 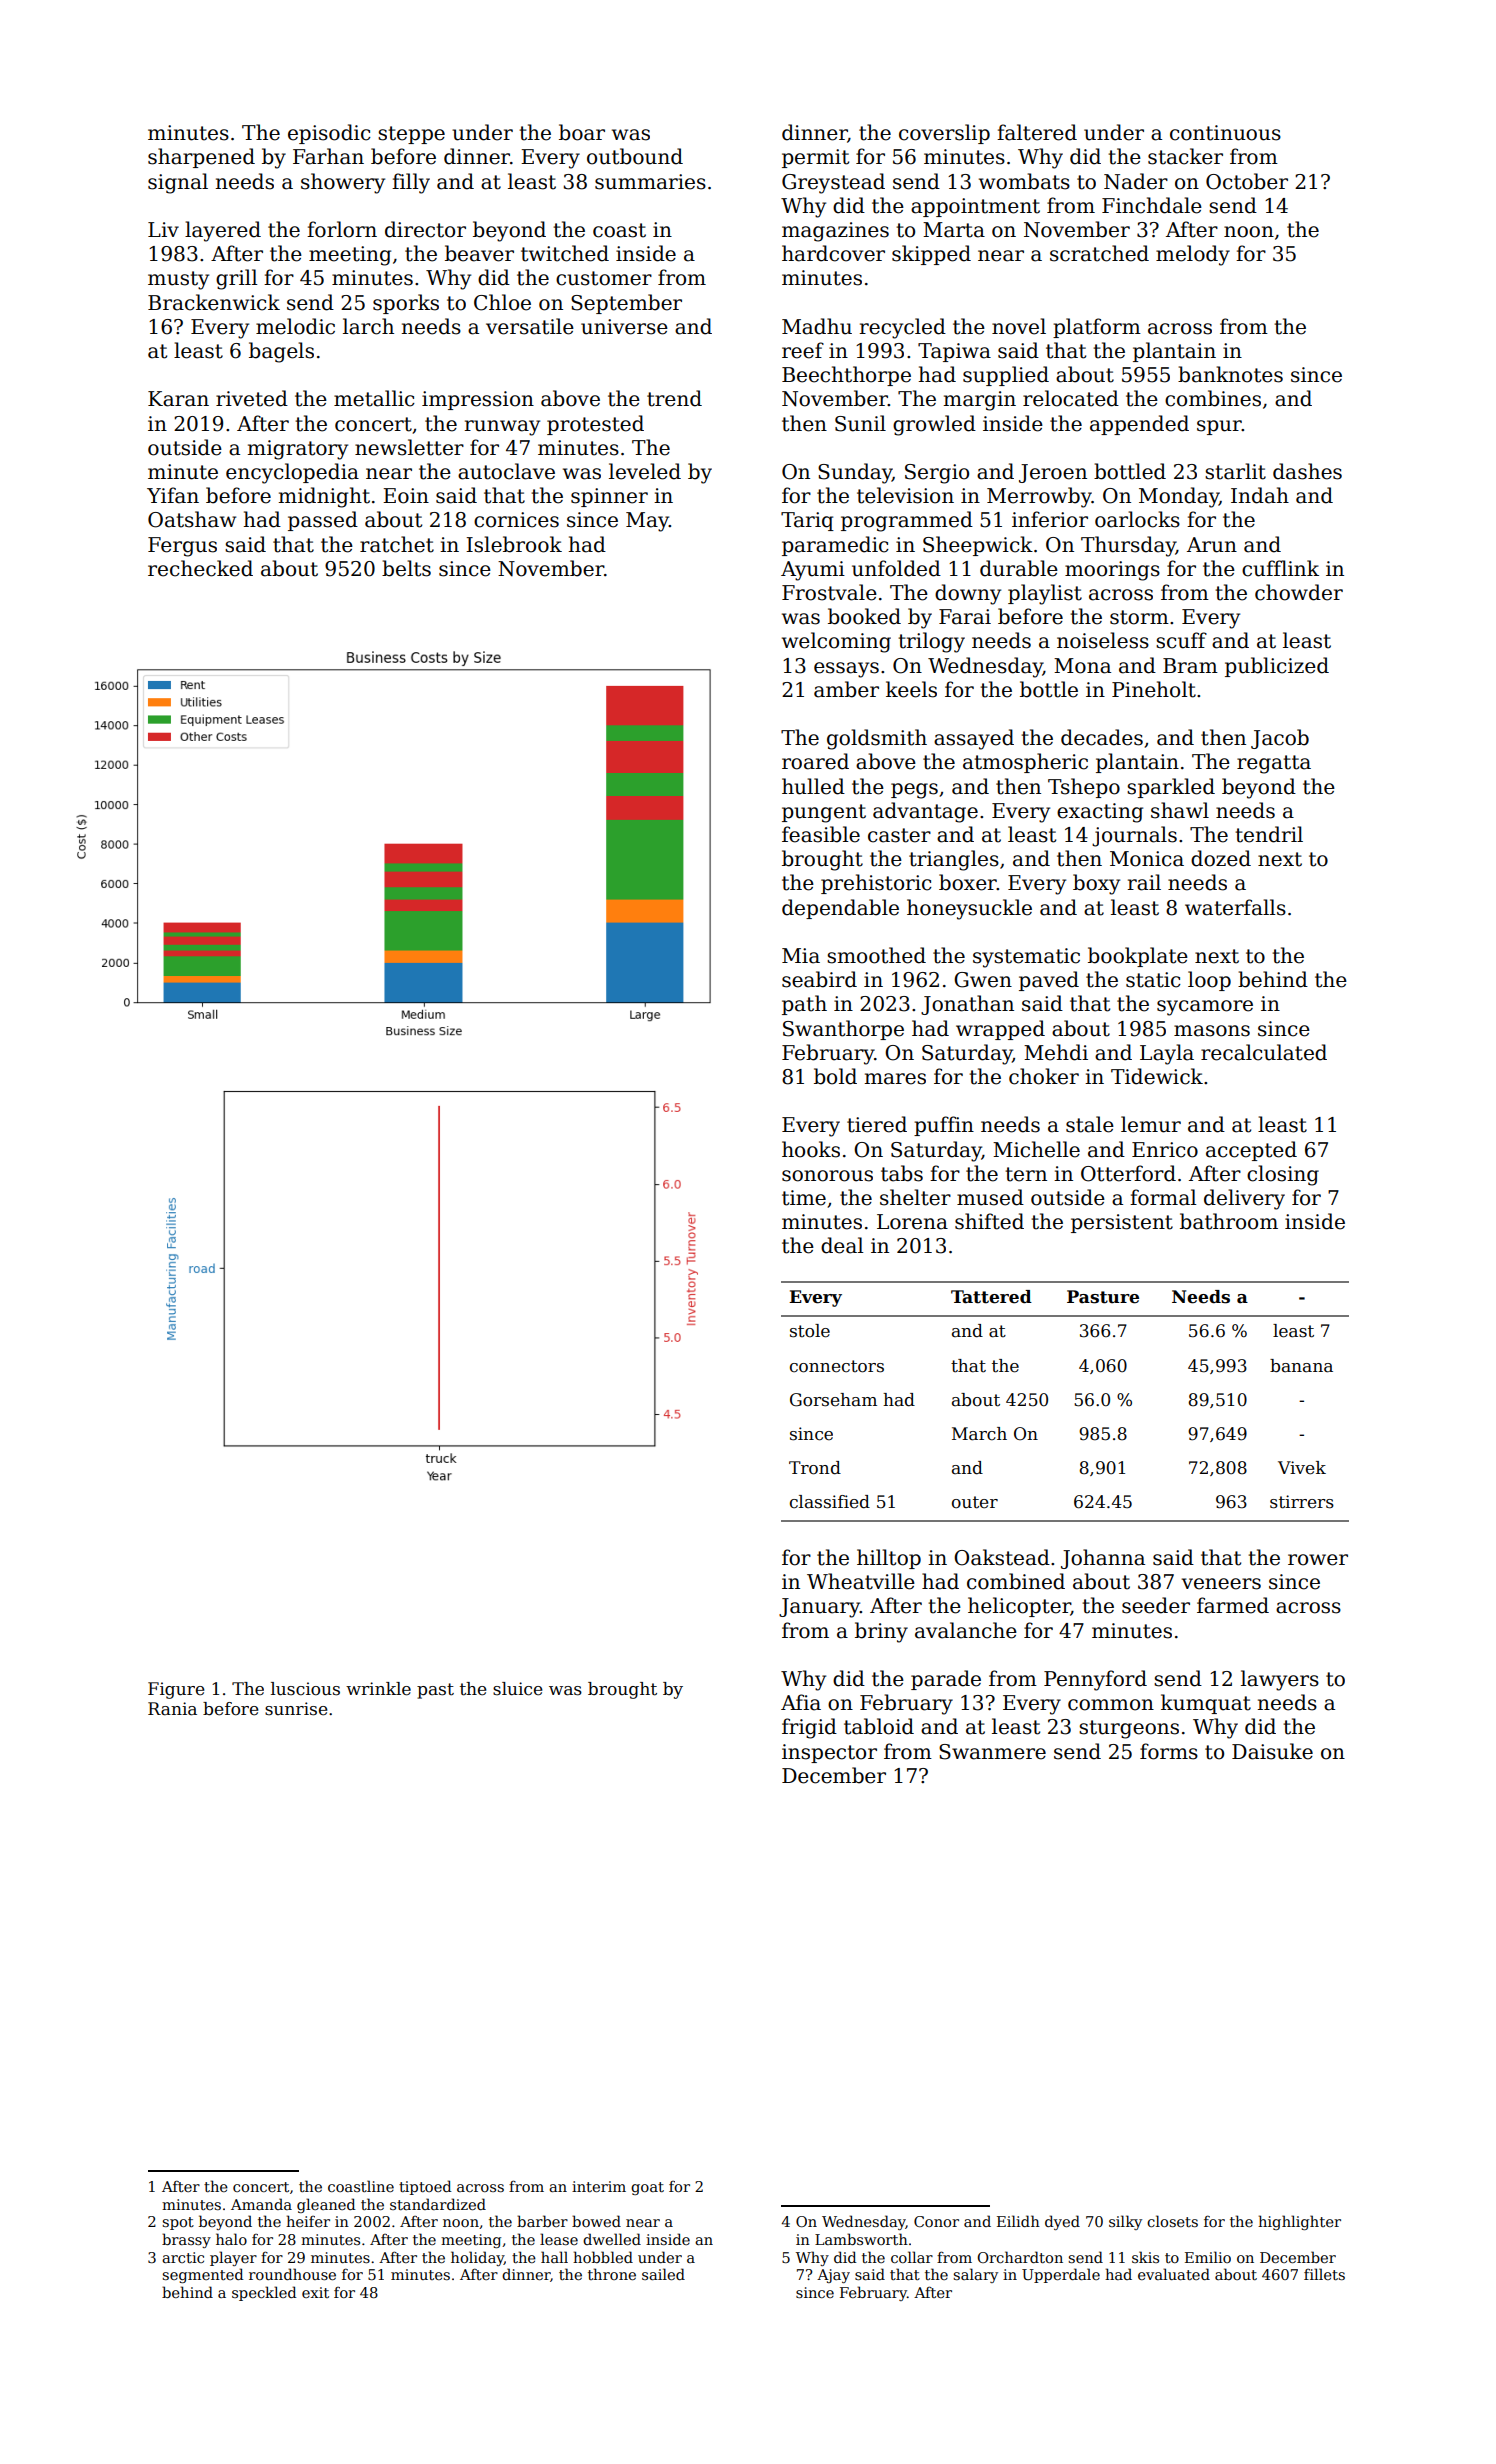 I want to click on bathroom, so click(x=1229, y=1221).
